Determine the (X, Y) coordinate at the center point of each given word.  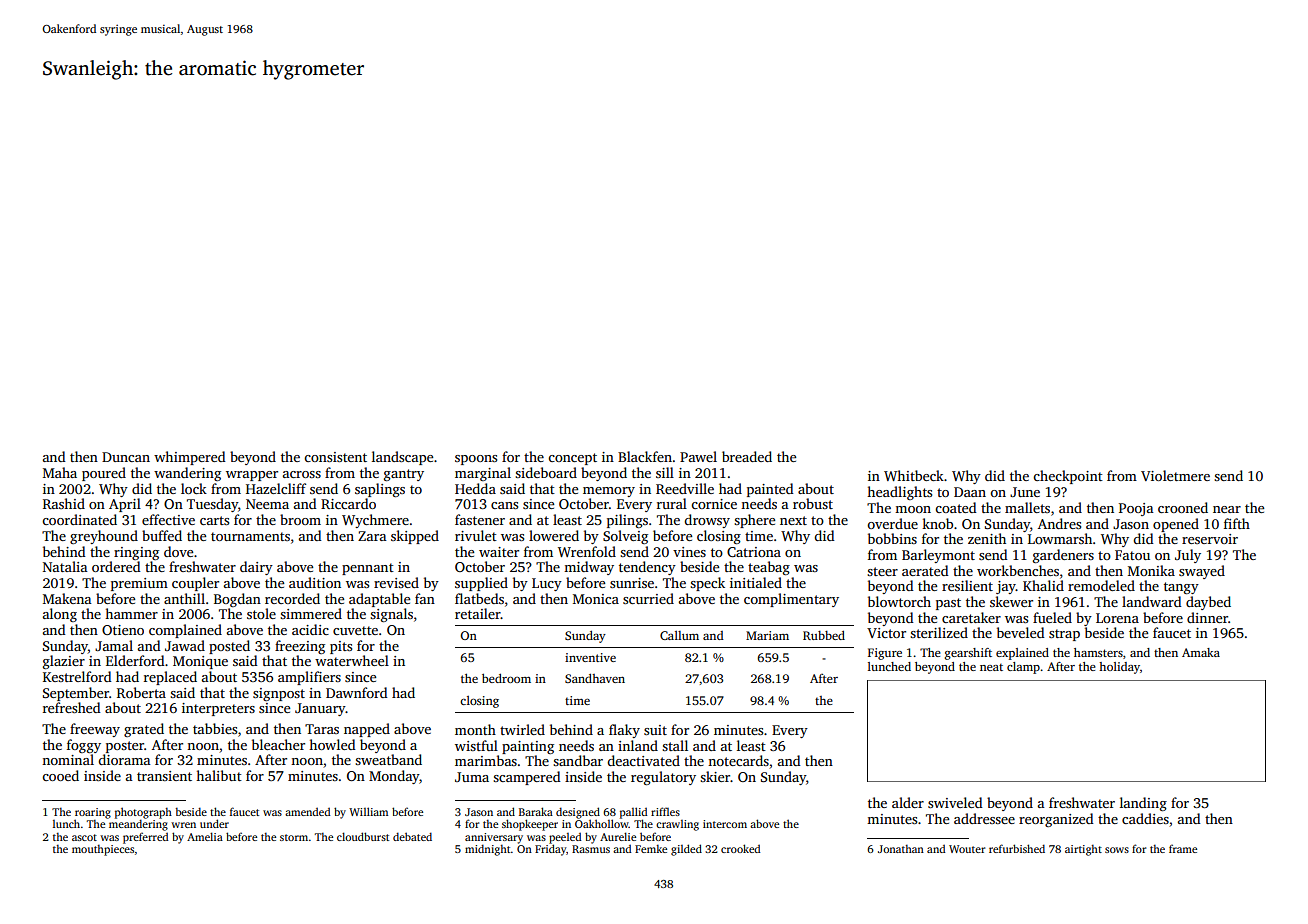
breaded (747, 456)
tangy (1181, 588)
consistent (335, 457)
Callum (679, 635)
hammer (131, 613)
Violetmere (1175, 475)
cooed (60, 775)
